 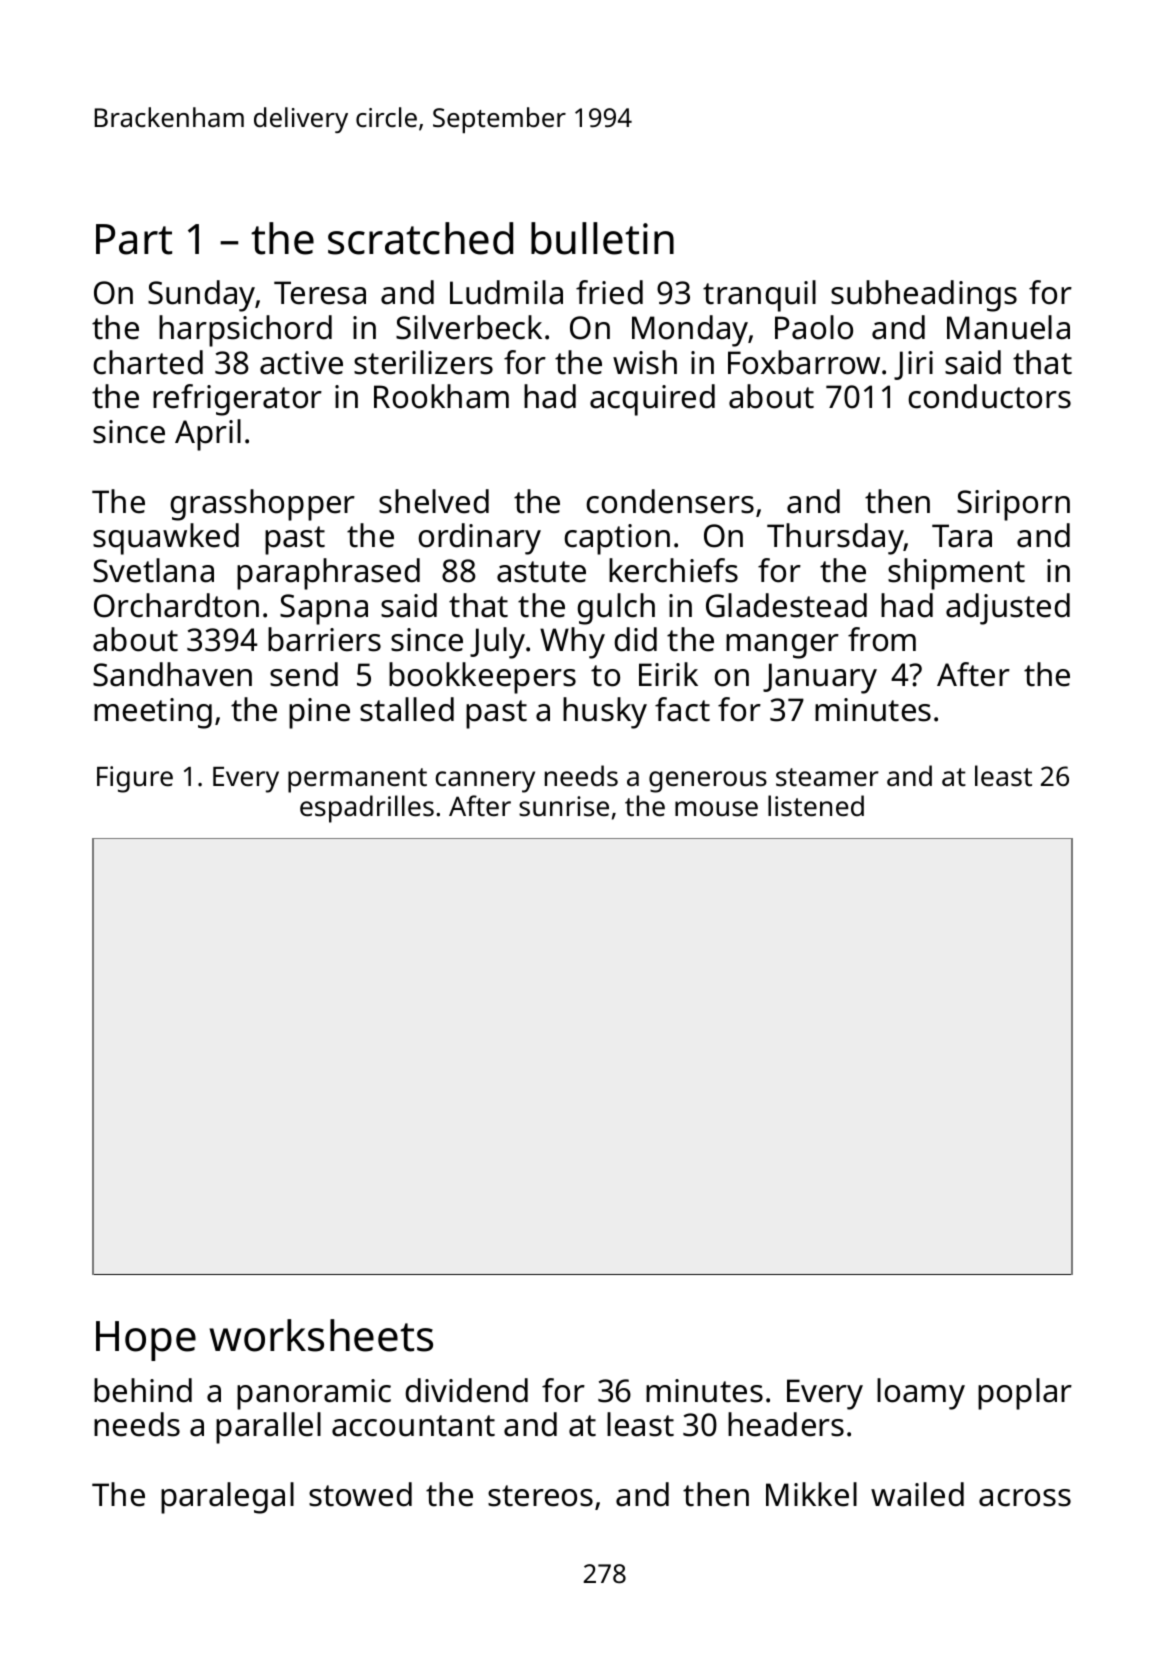 What do you see at coordinates (328, 574) in the image?
I see `paraphrased` at bounding box center [328, 574].
